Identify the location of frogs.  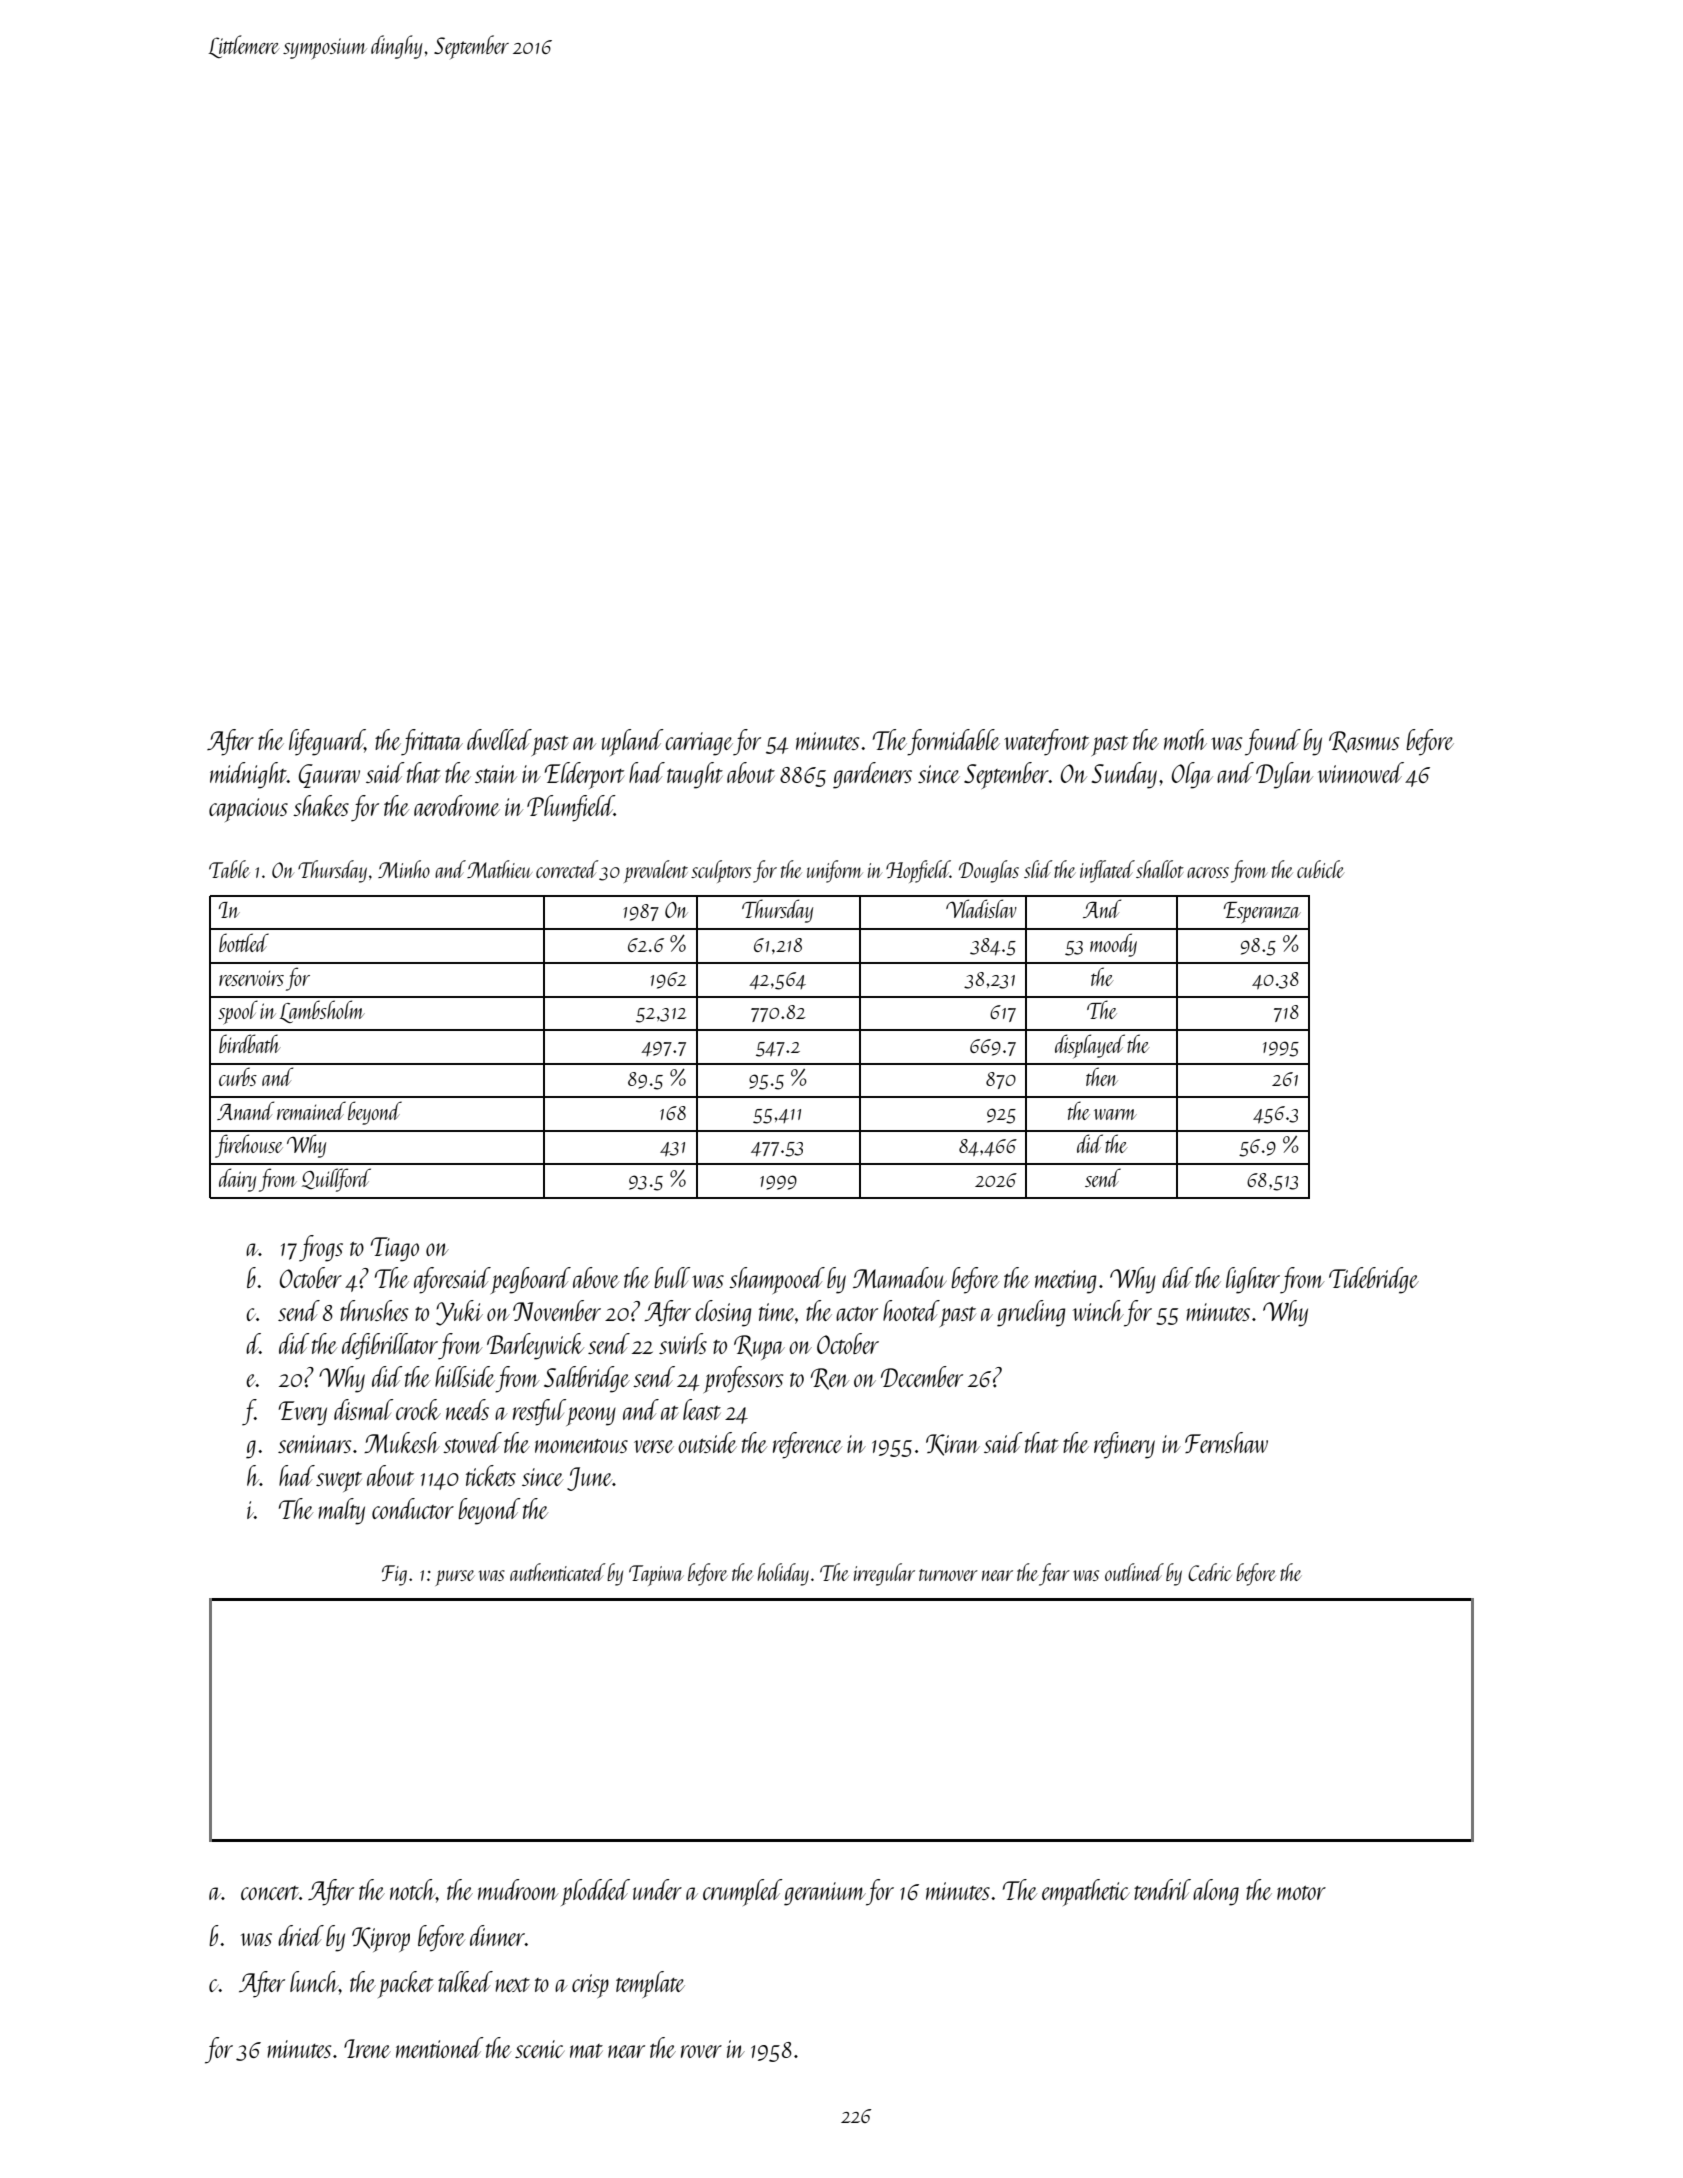
(321, 1248).
